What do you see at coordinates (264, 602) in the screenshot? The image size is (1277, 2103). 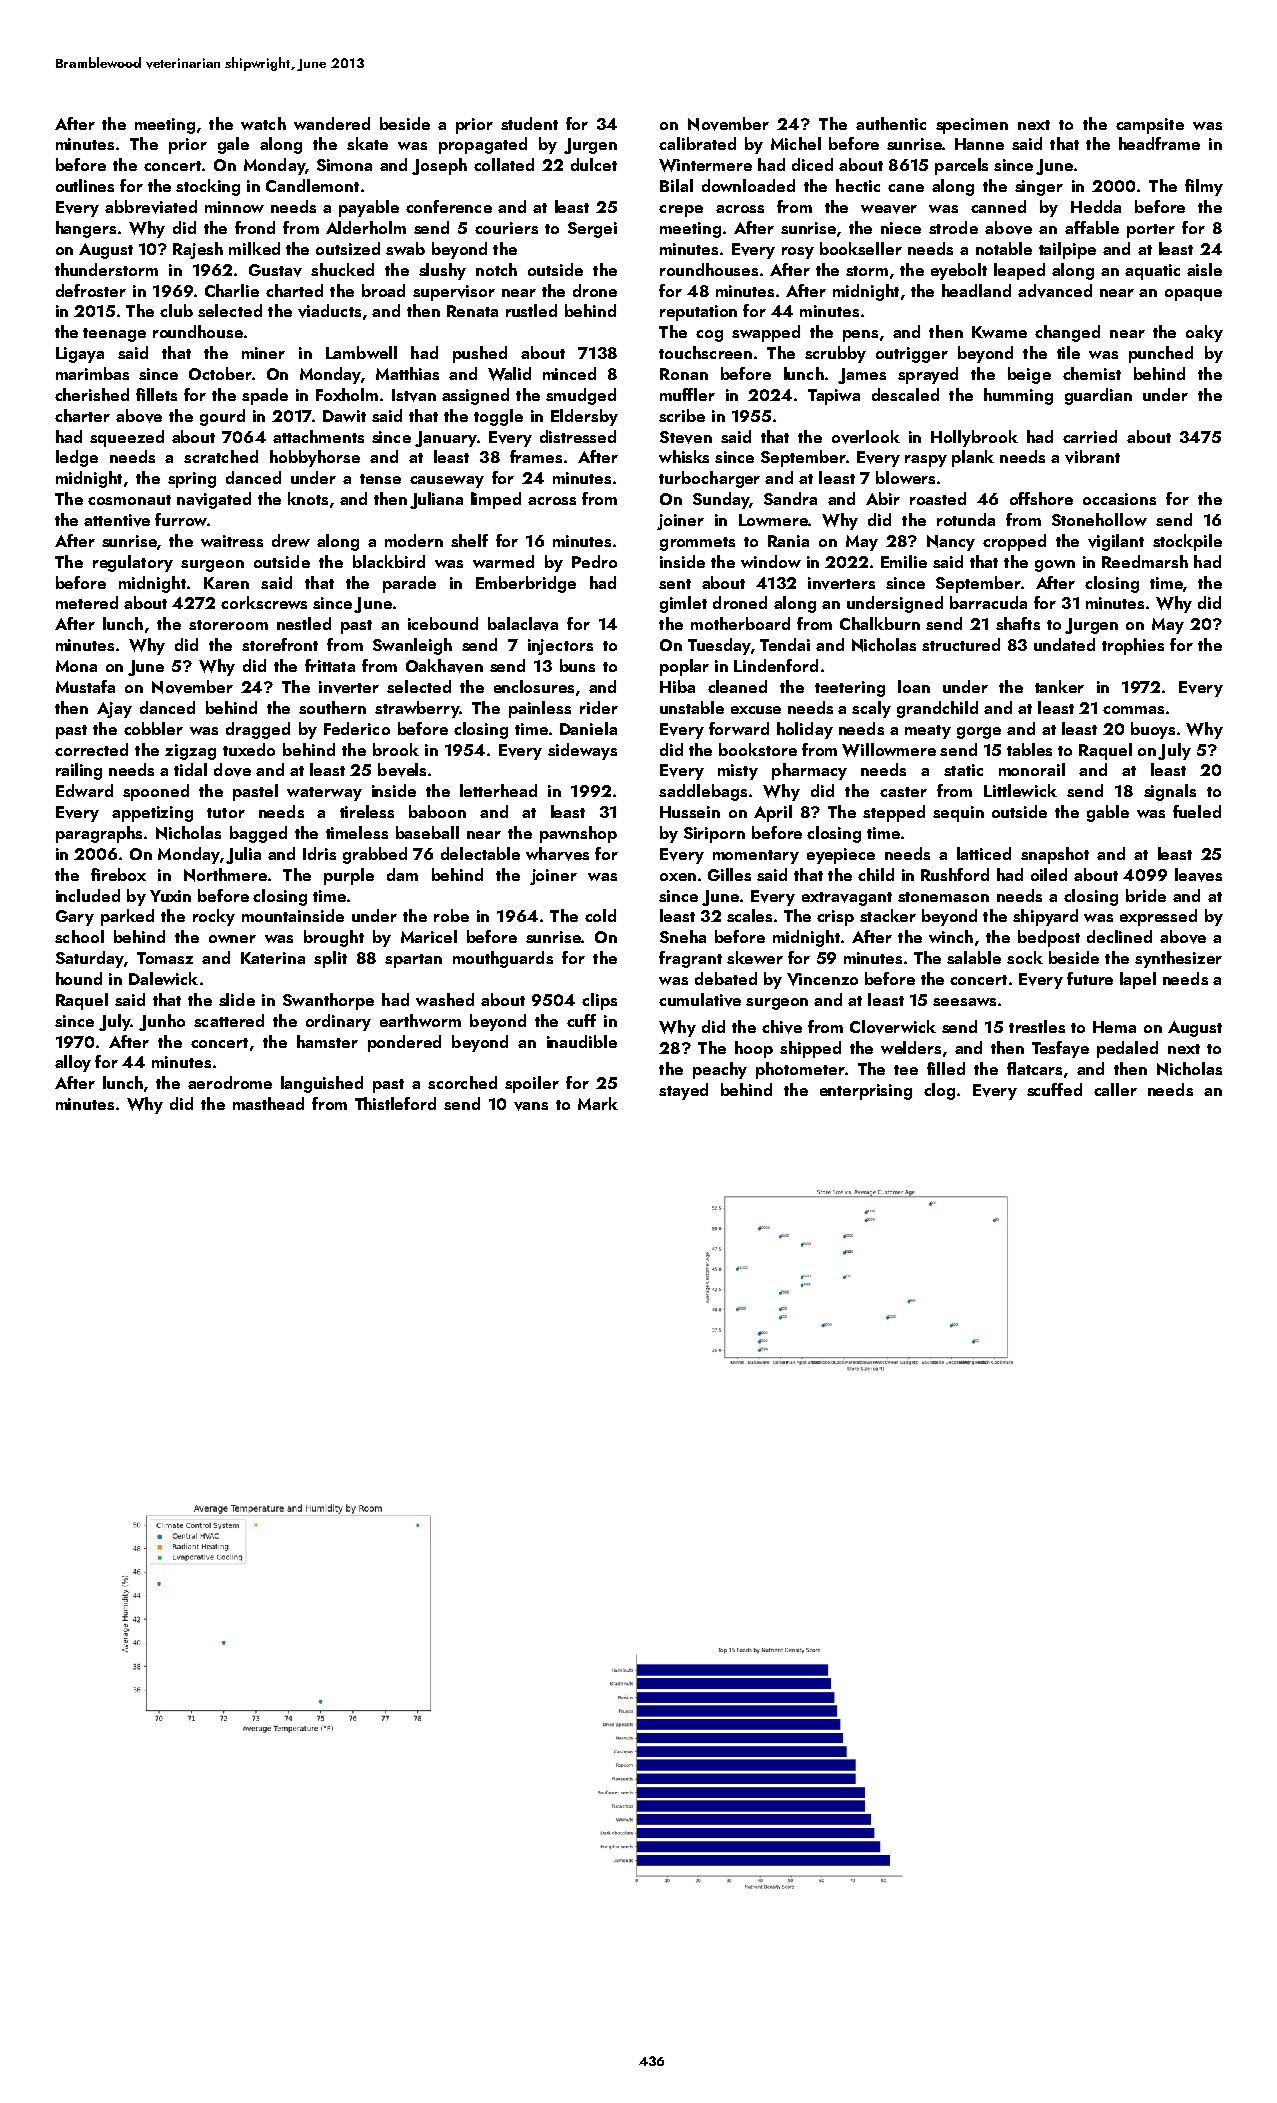 I see `corkscrews` at bounding box center [264, 602].
